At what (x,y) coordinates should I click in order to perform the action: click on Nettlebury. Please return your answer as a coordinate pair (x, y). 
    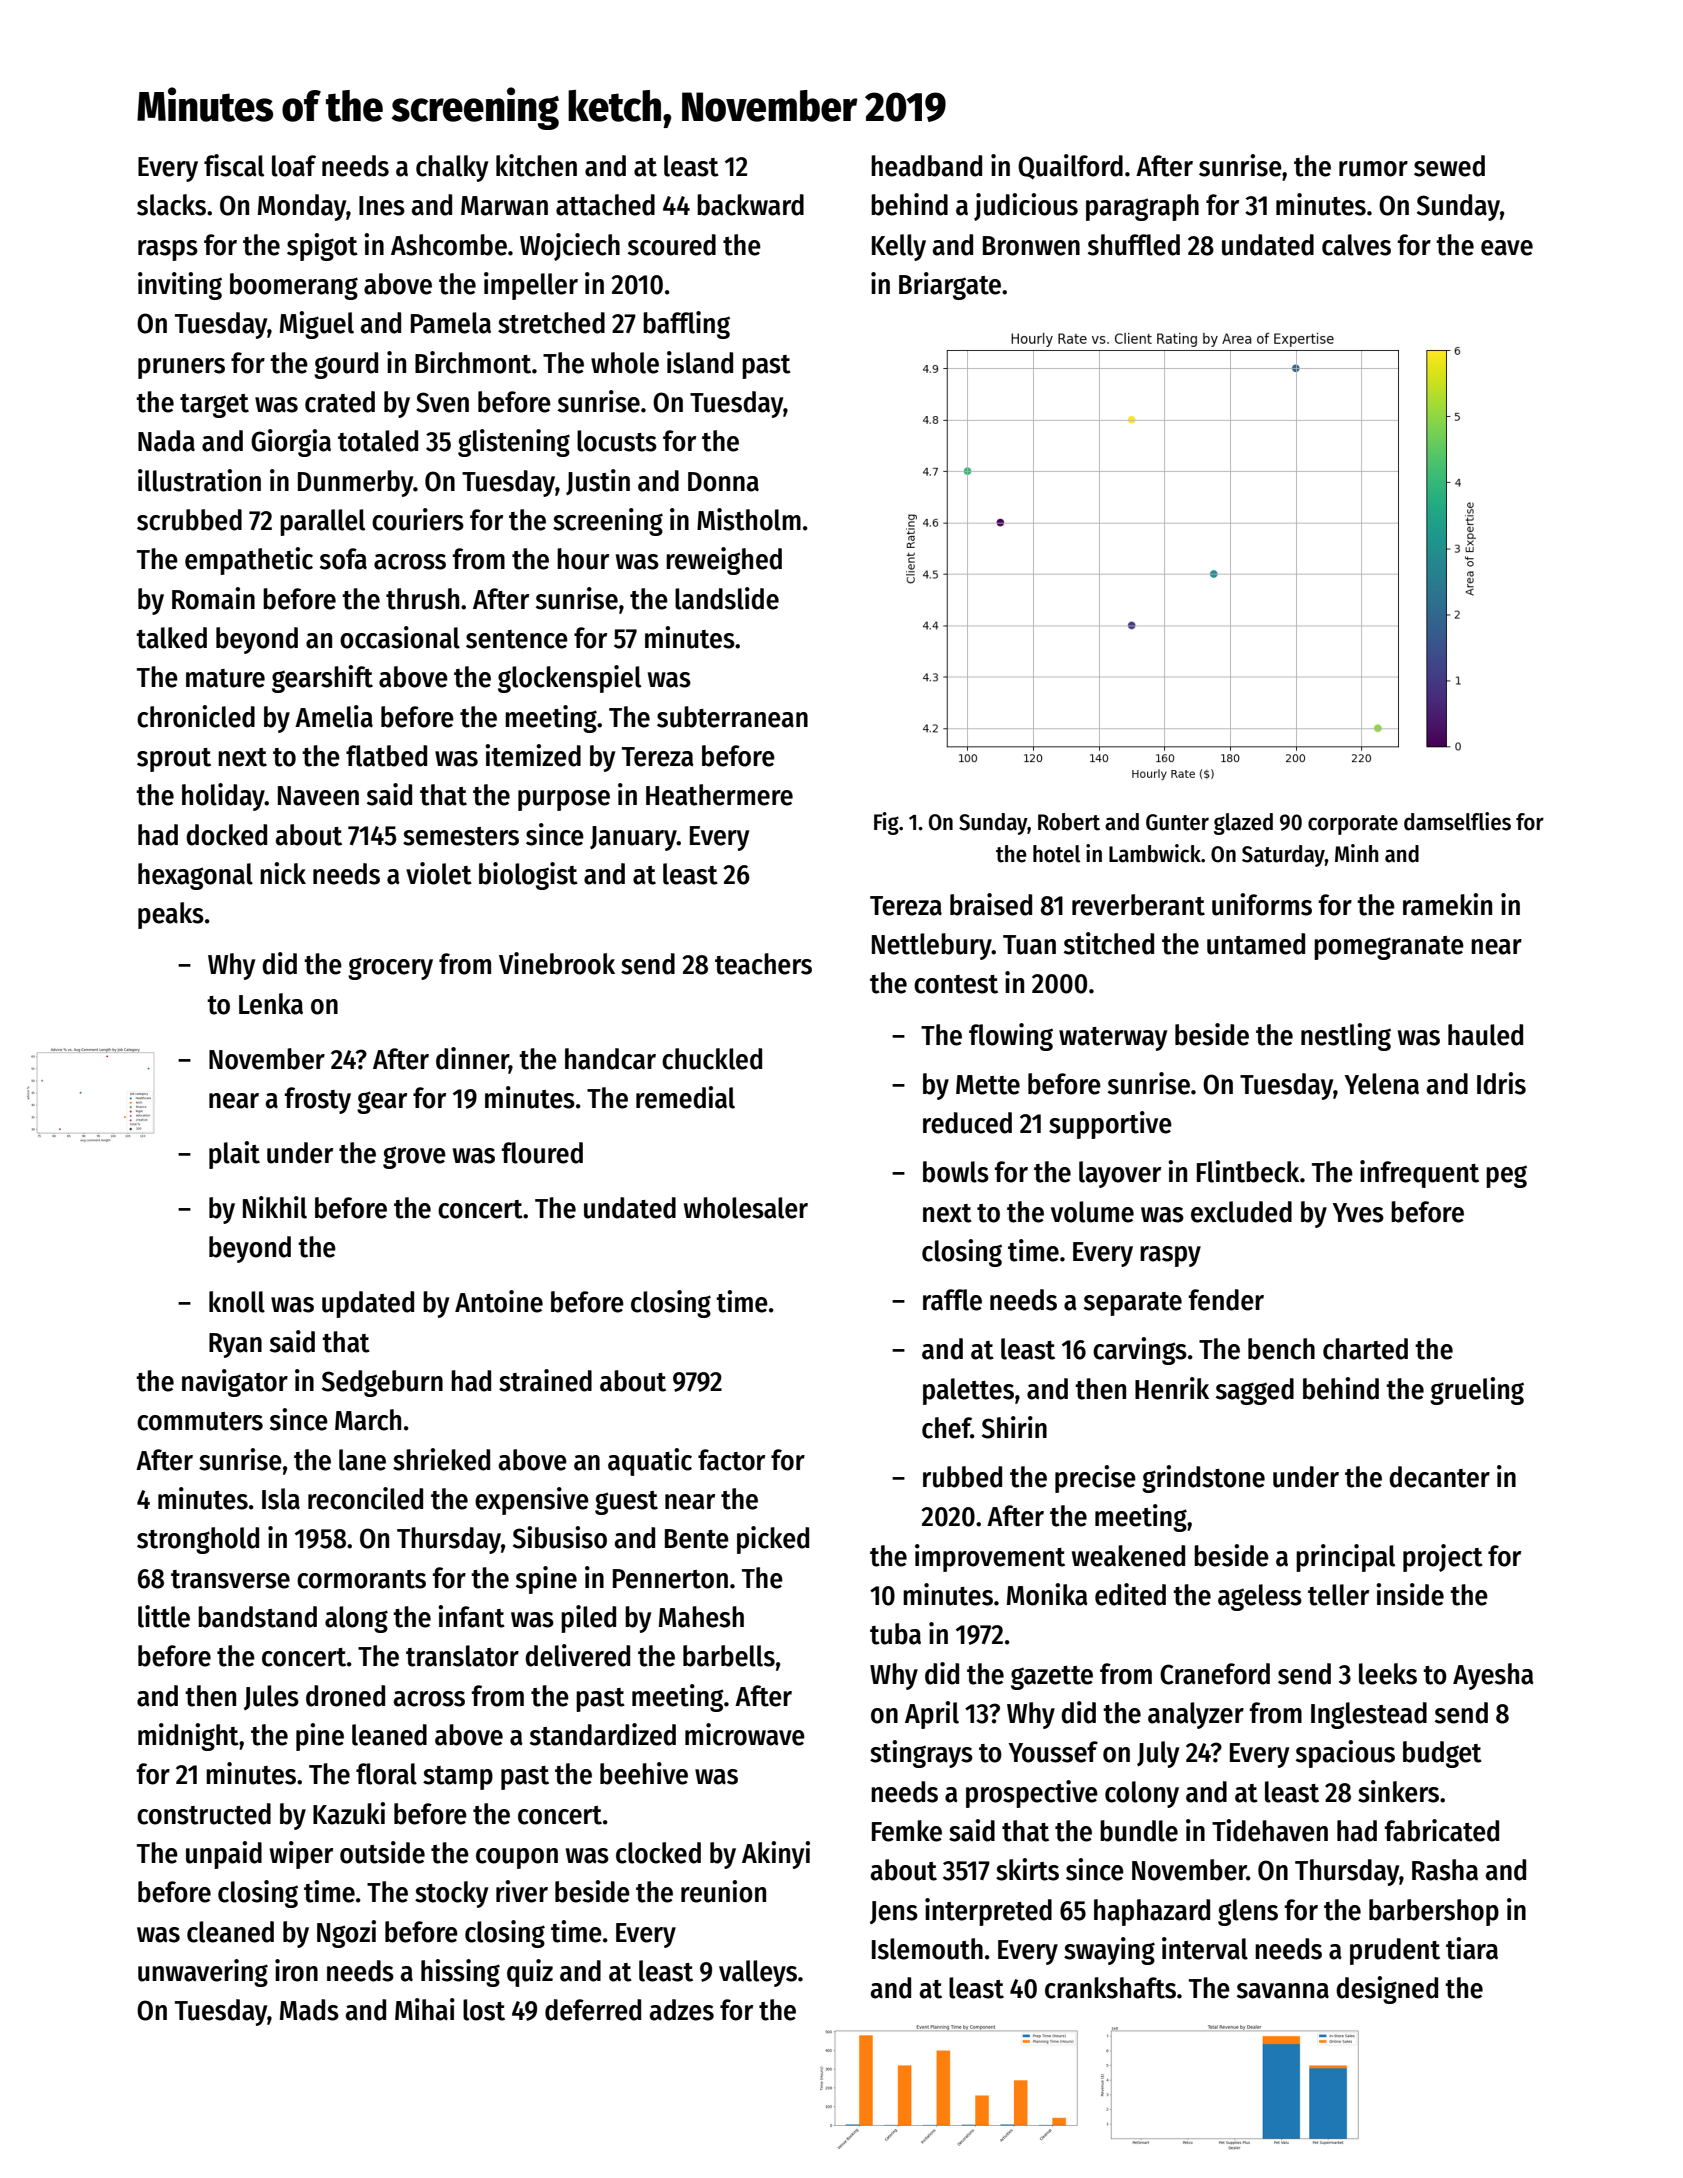
    Looking at the image, I should click on (932, 946).
